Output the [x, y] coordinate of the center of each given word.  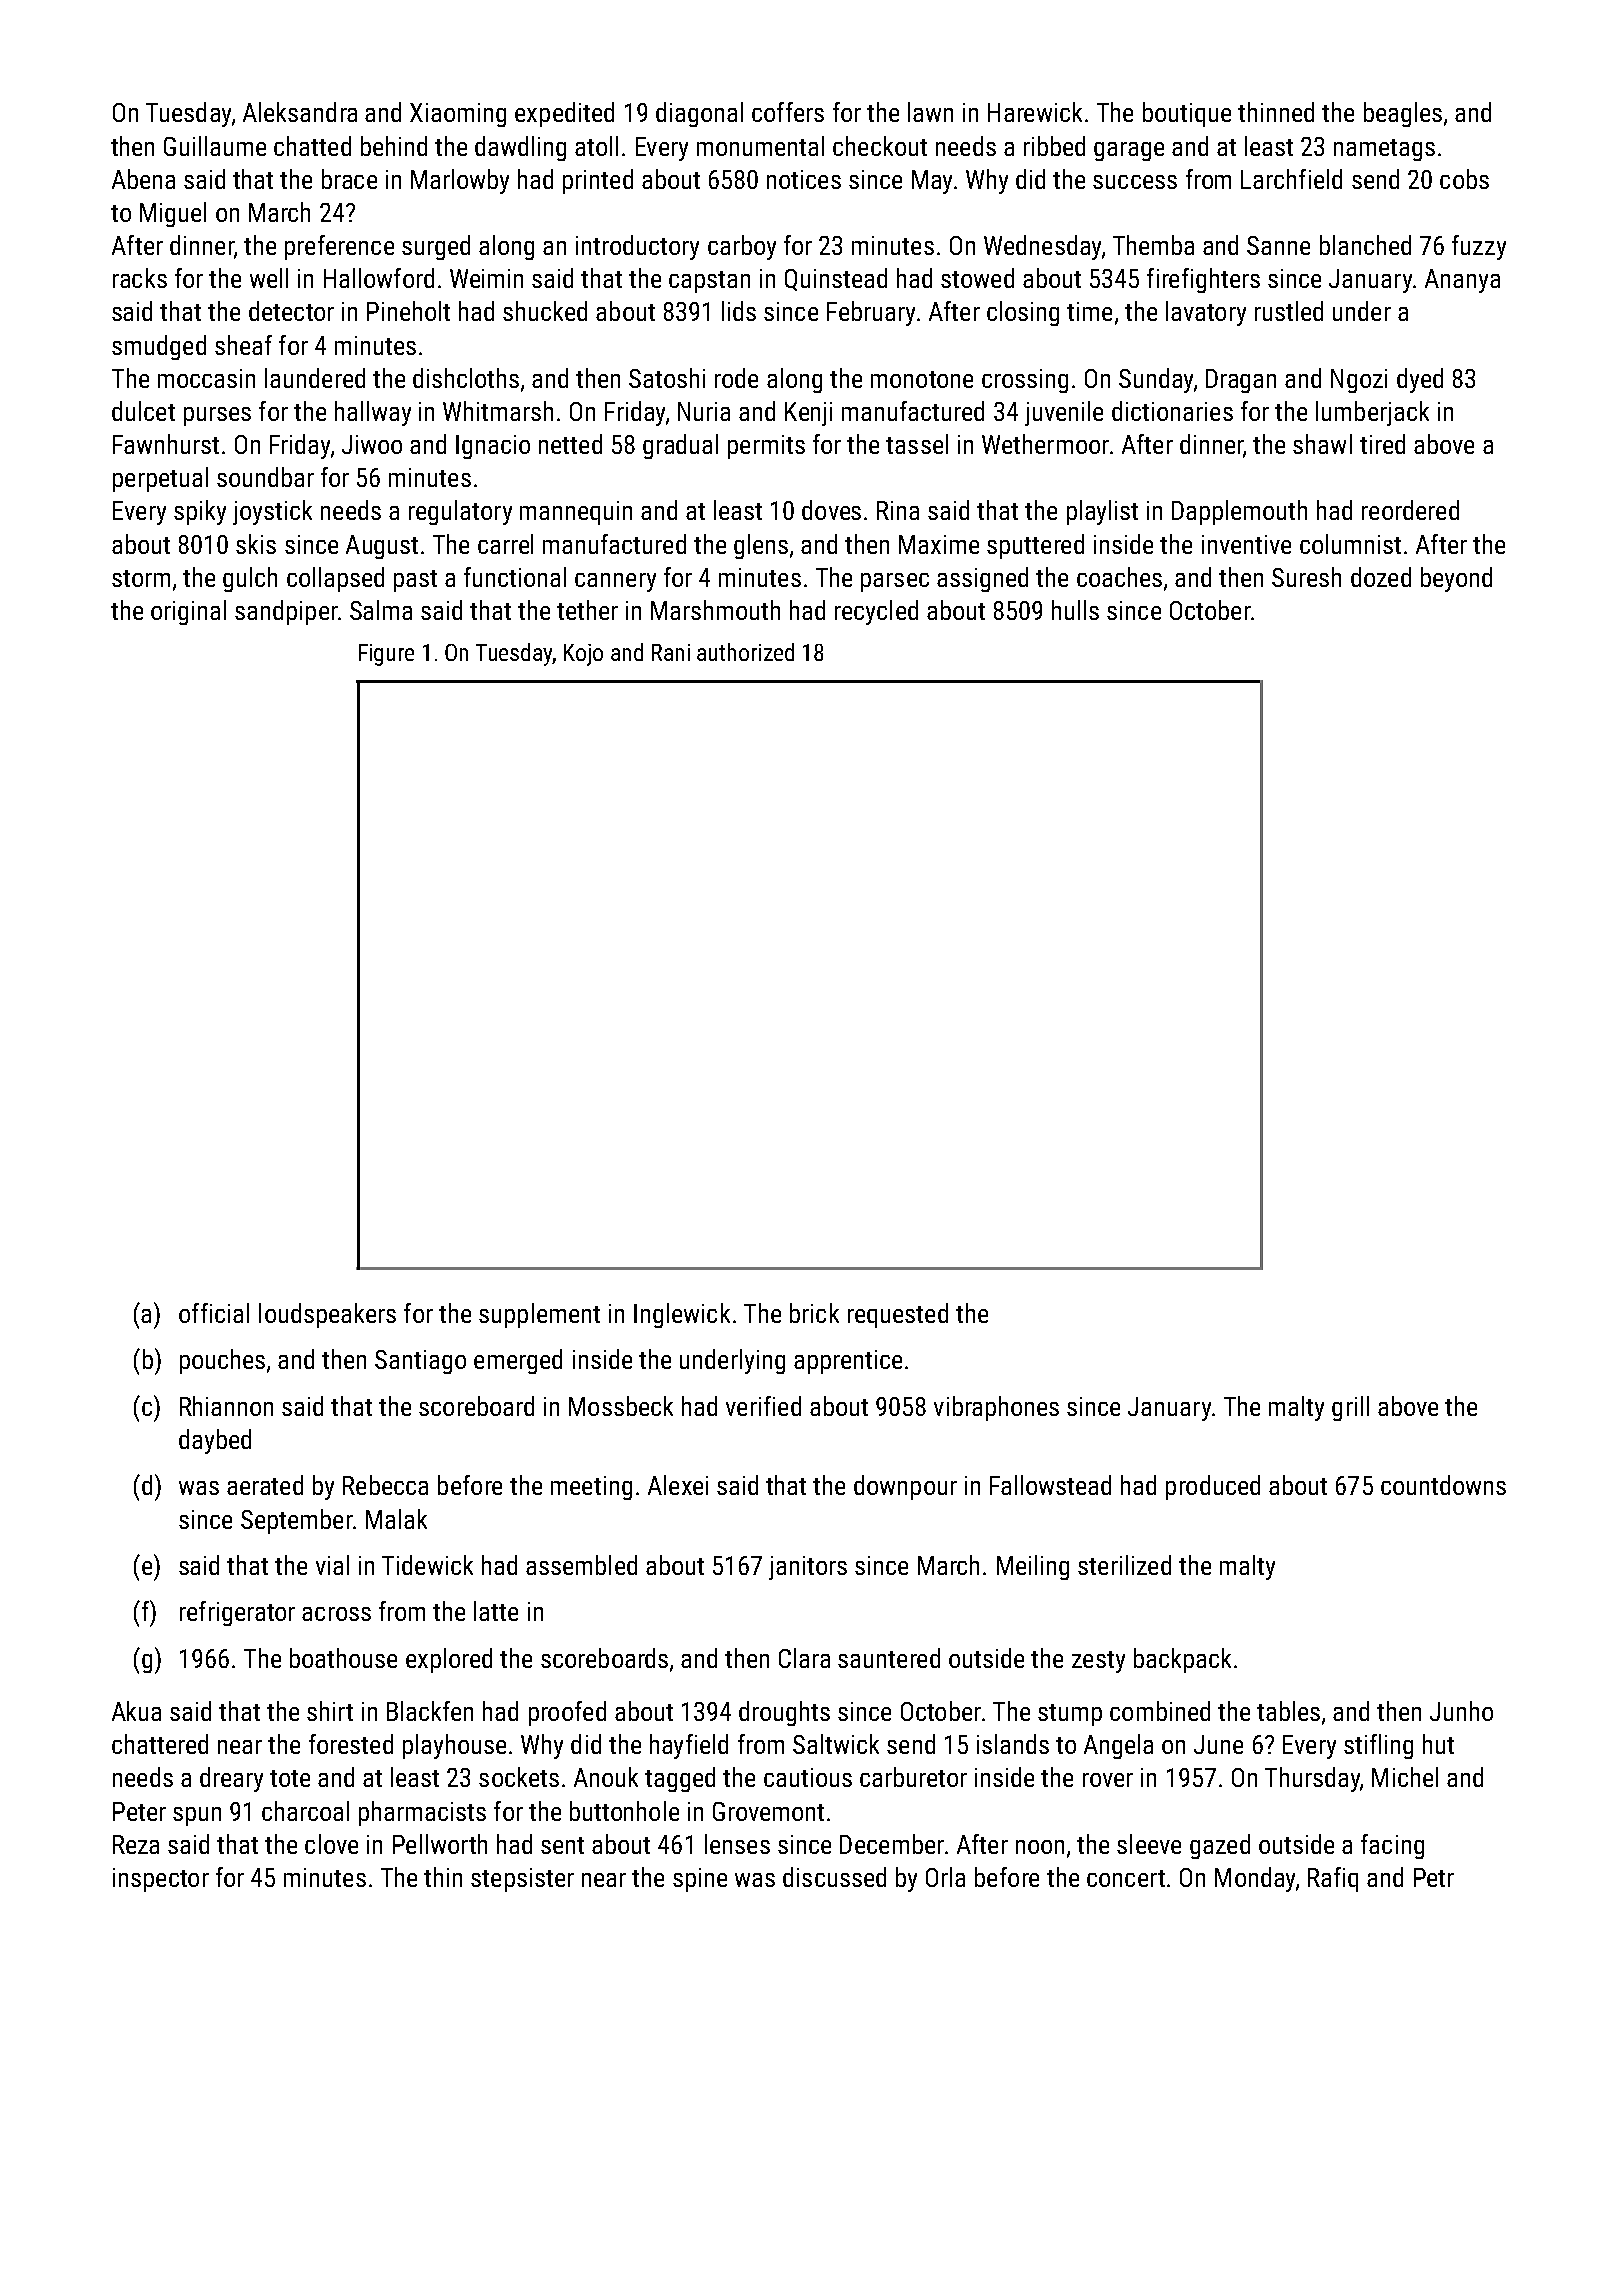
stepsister [522, 1880]
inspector [161, 1880]
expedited [564, 114]
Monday [1255, 1879]
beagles [1403, 114]
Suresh [1306, 577]
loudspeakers [327, 1315]
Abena [143, 179]
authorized [745, 652]
